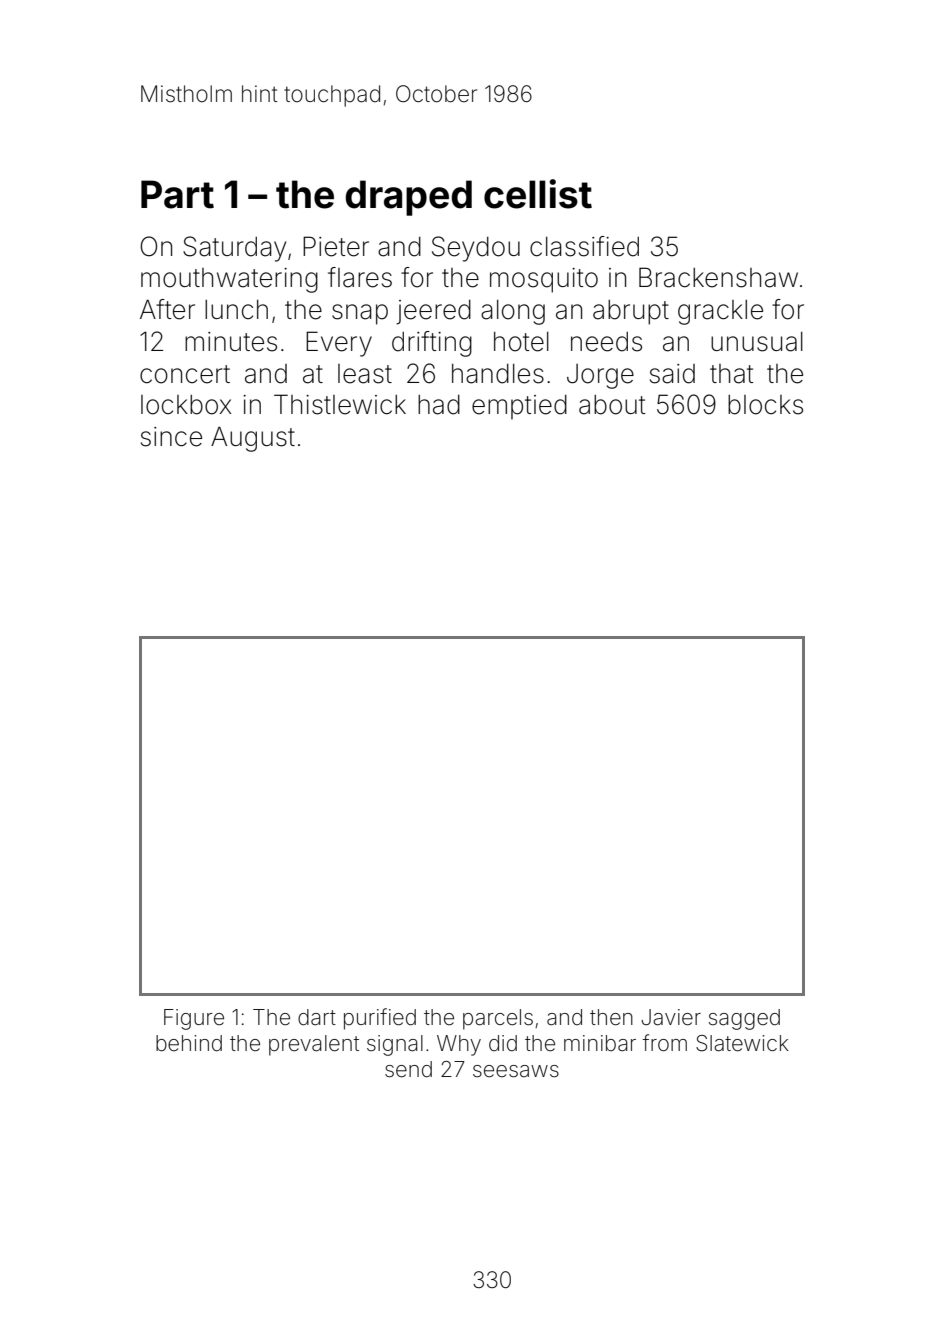 The width and height of the image is (944, 1340). What do you see at coordinates (731, 374) in the image?
I see `that` at bounding box center [731, 374].
